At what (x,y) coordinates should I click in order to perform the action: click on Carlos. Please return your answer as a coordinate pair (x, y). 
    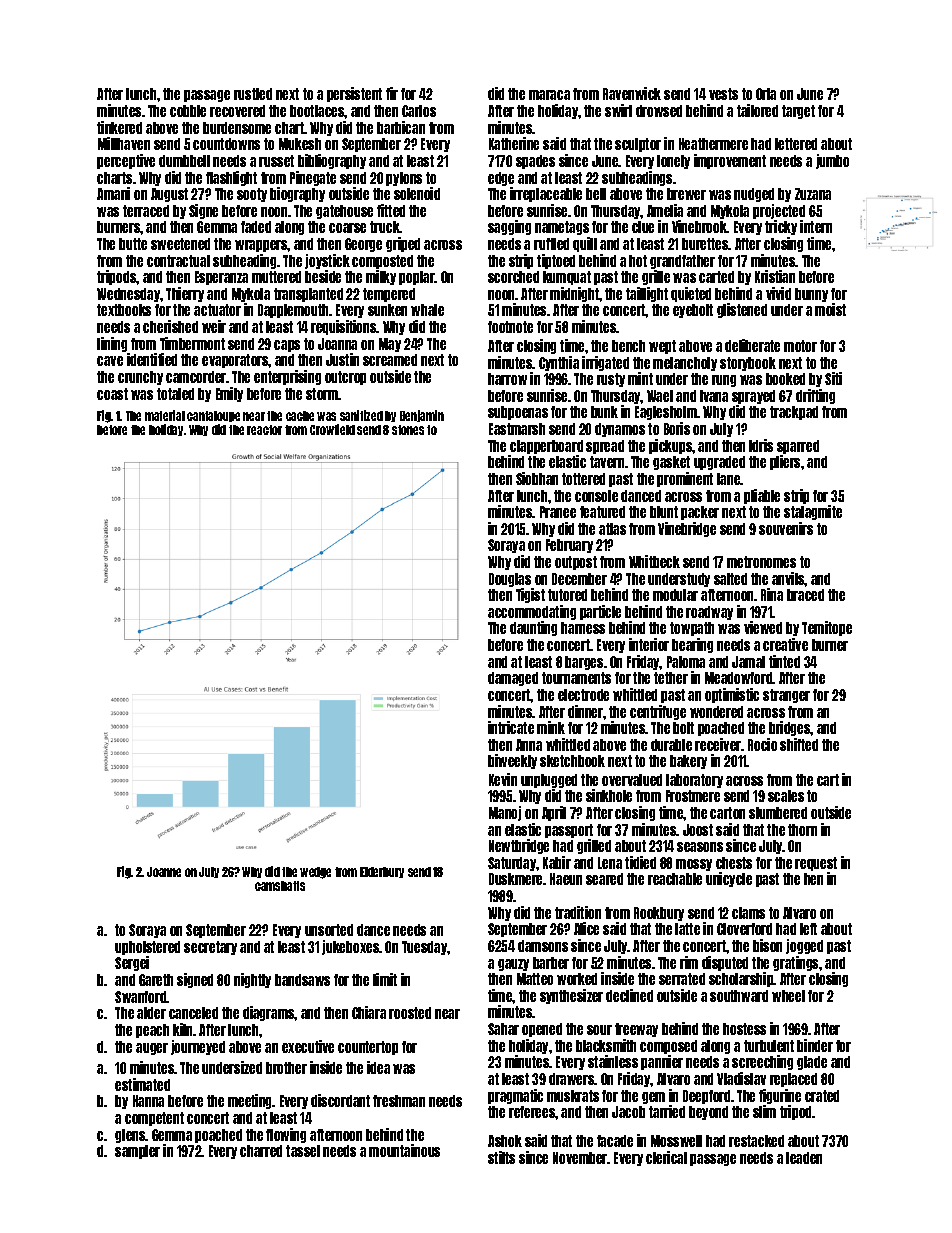
    Looking at the image, I should click on (419, 111).
